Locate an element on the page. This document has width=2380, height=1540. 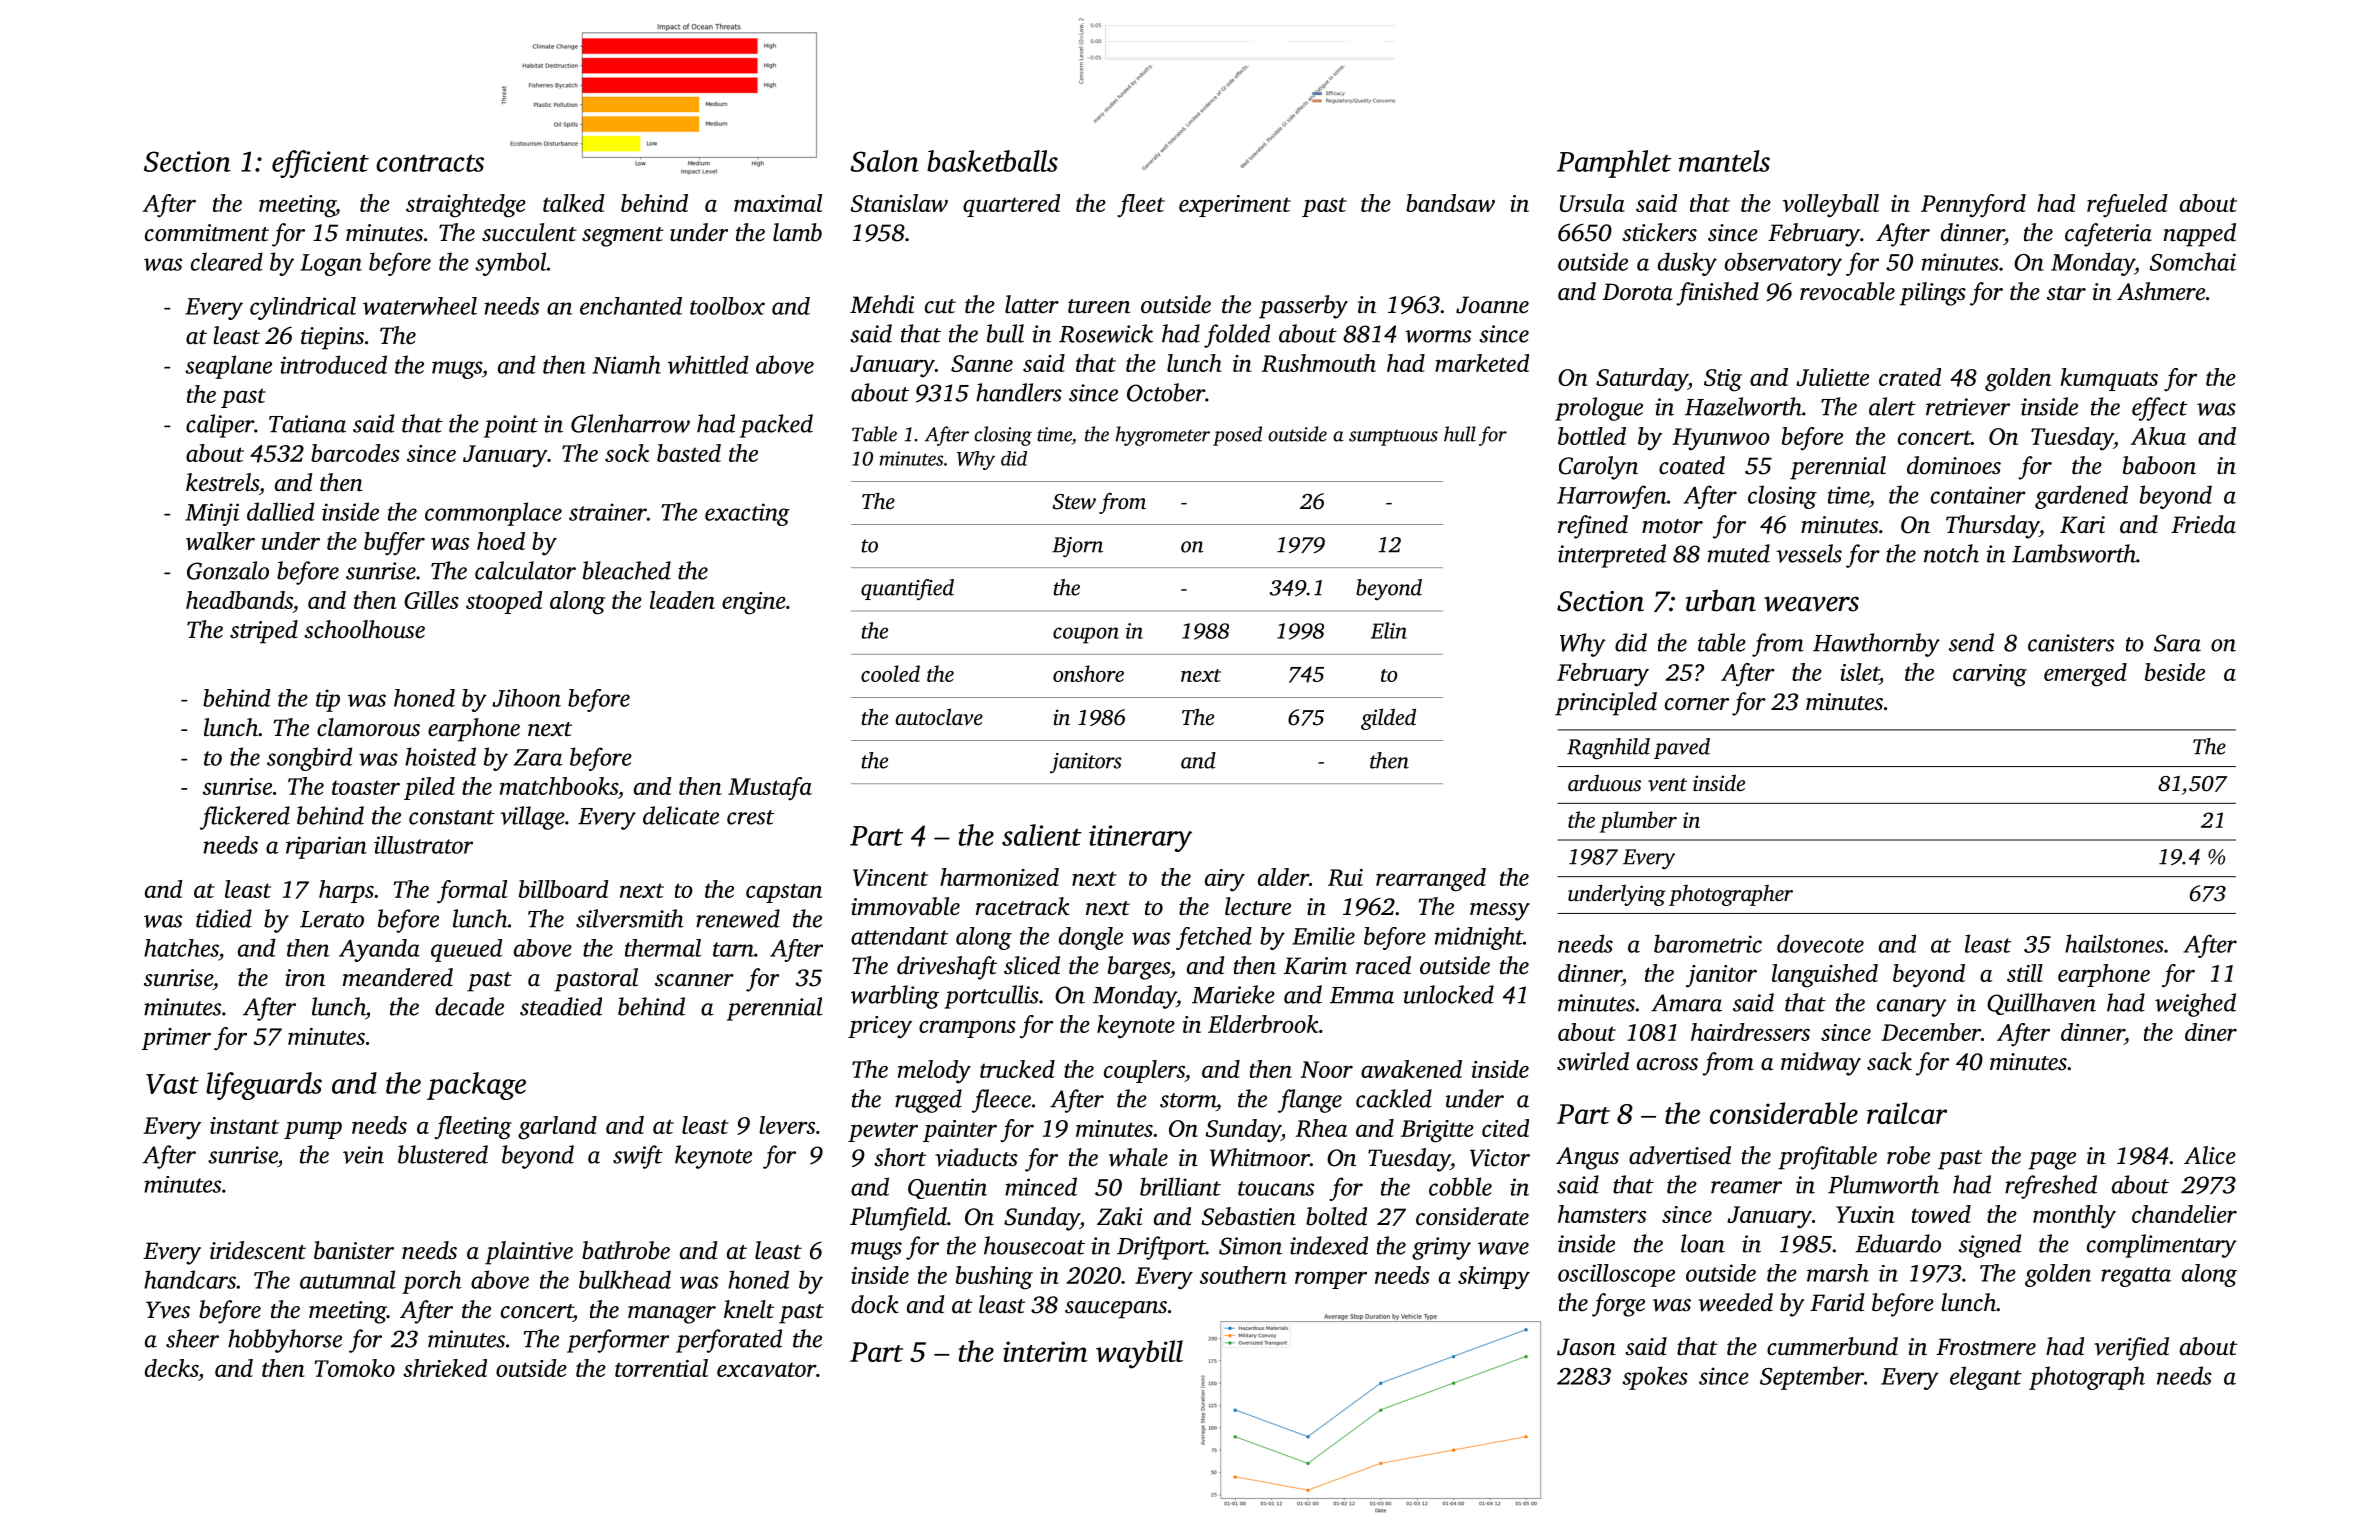
package is located at coordinates (476, 1086).
